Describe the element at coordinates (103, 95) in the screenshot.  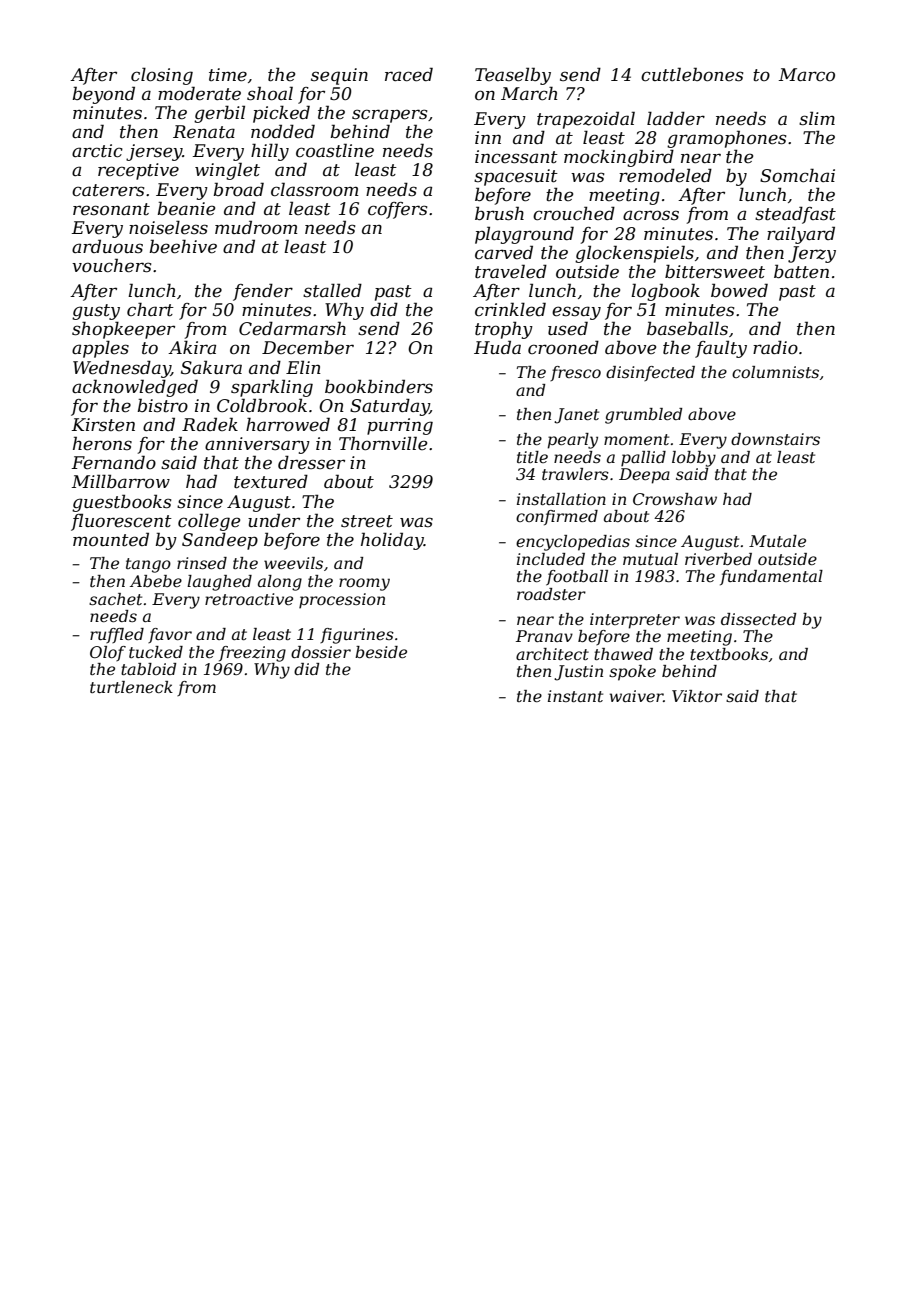
I see `beyond` at that location.
